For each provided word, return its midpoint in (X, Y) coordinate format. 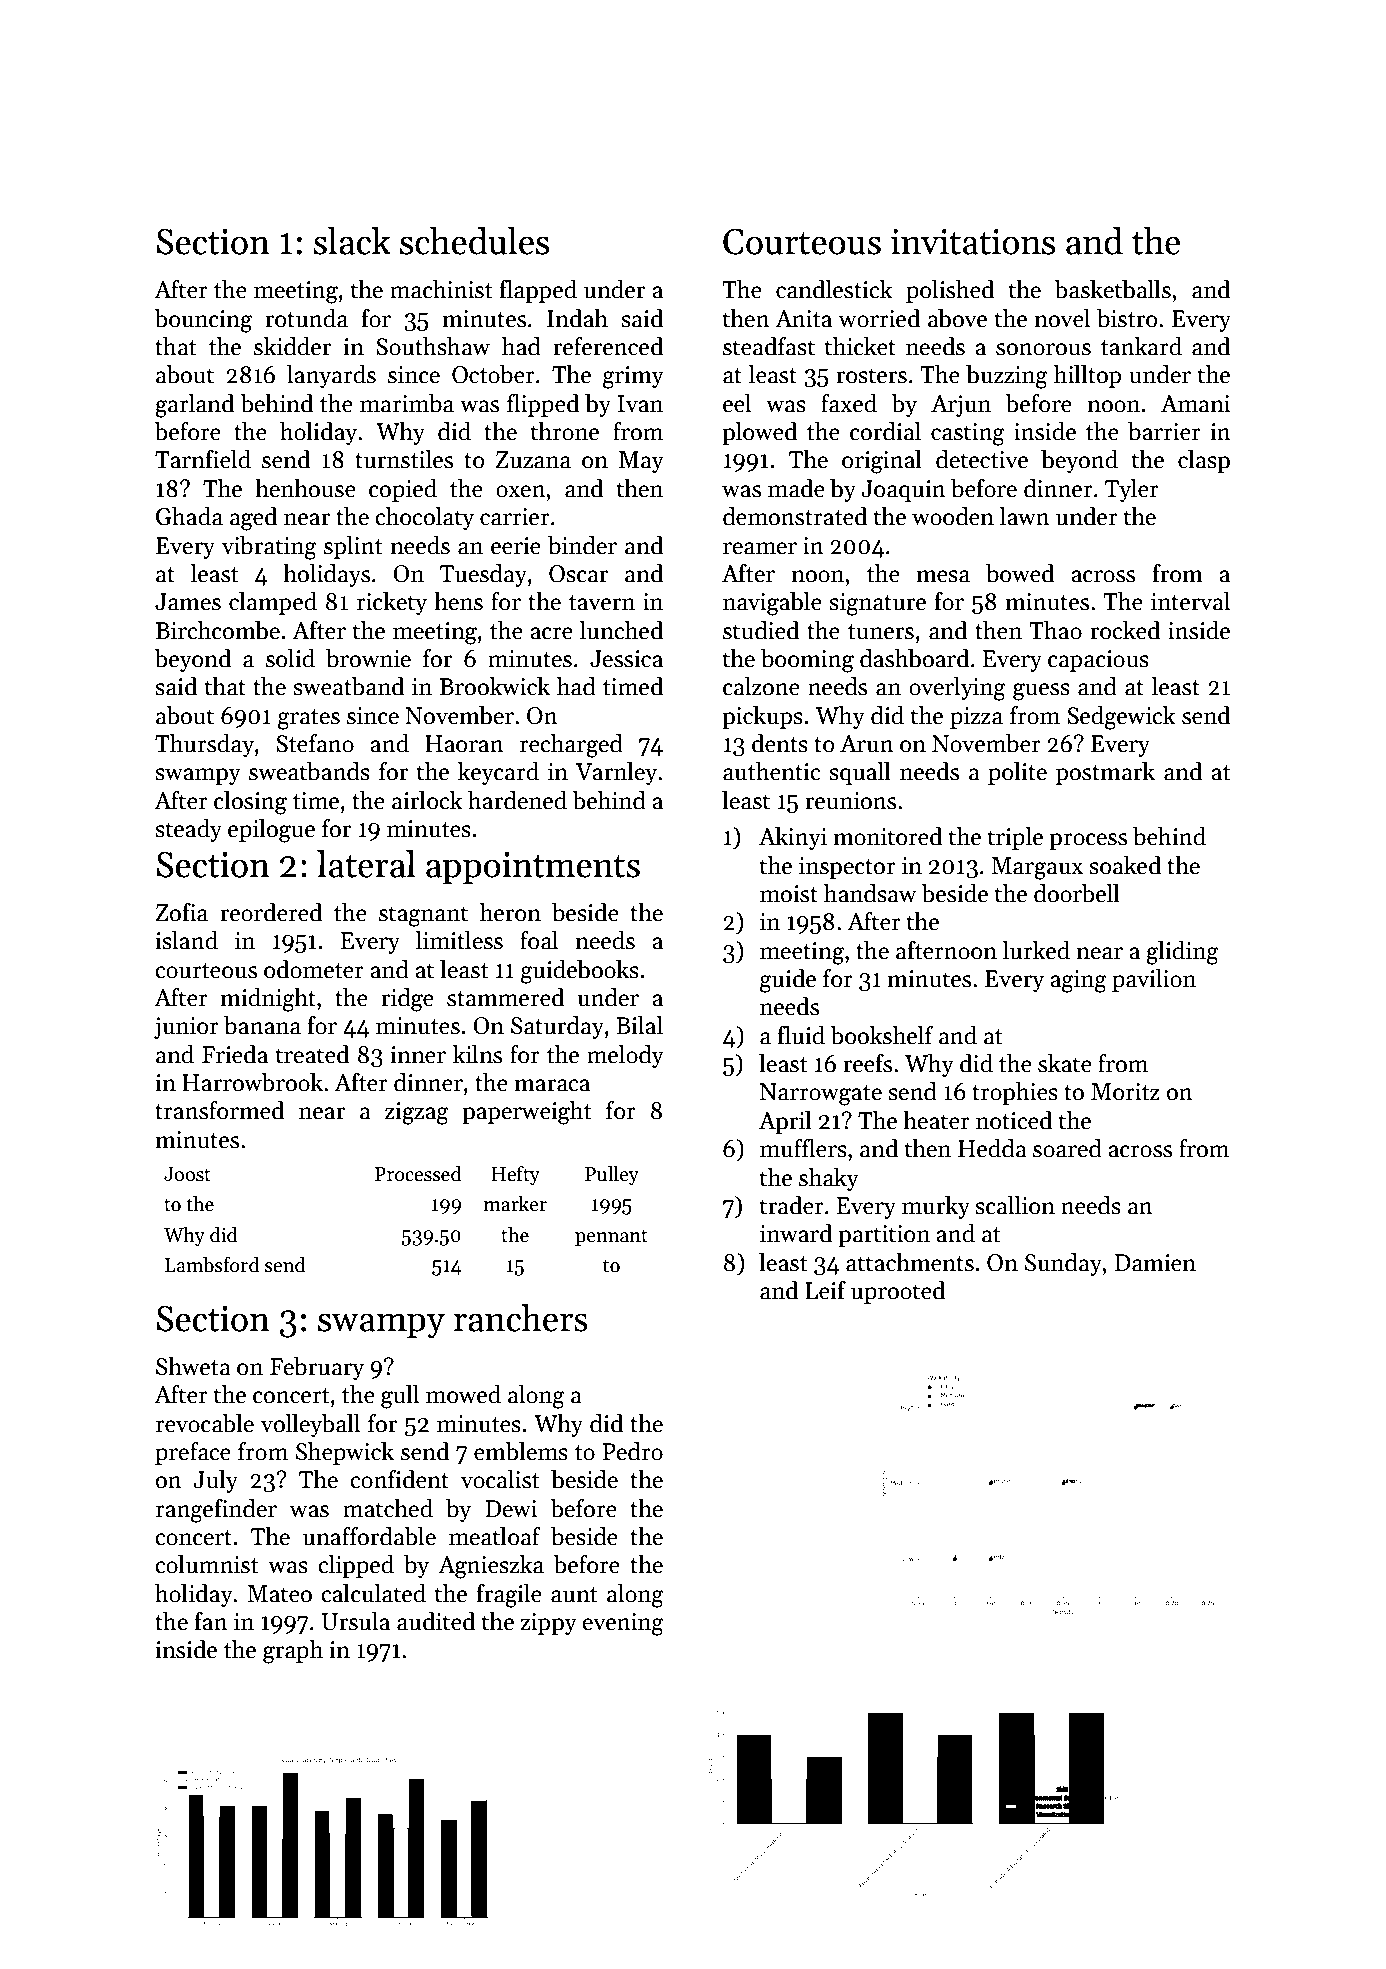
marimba (407, 403)
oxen (521, 491)
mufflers (803, 1148)
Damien (1155, 1263)
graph (293, 1652)
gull (400, 1397)
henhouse (305, 488)
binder (582, 545)
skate (1065, 1063)
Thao (1055, 630)
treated (312, 1054)
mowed (463, 1394)
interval (1190, 601)
